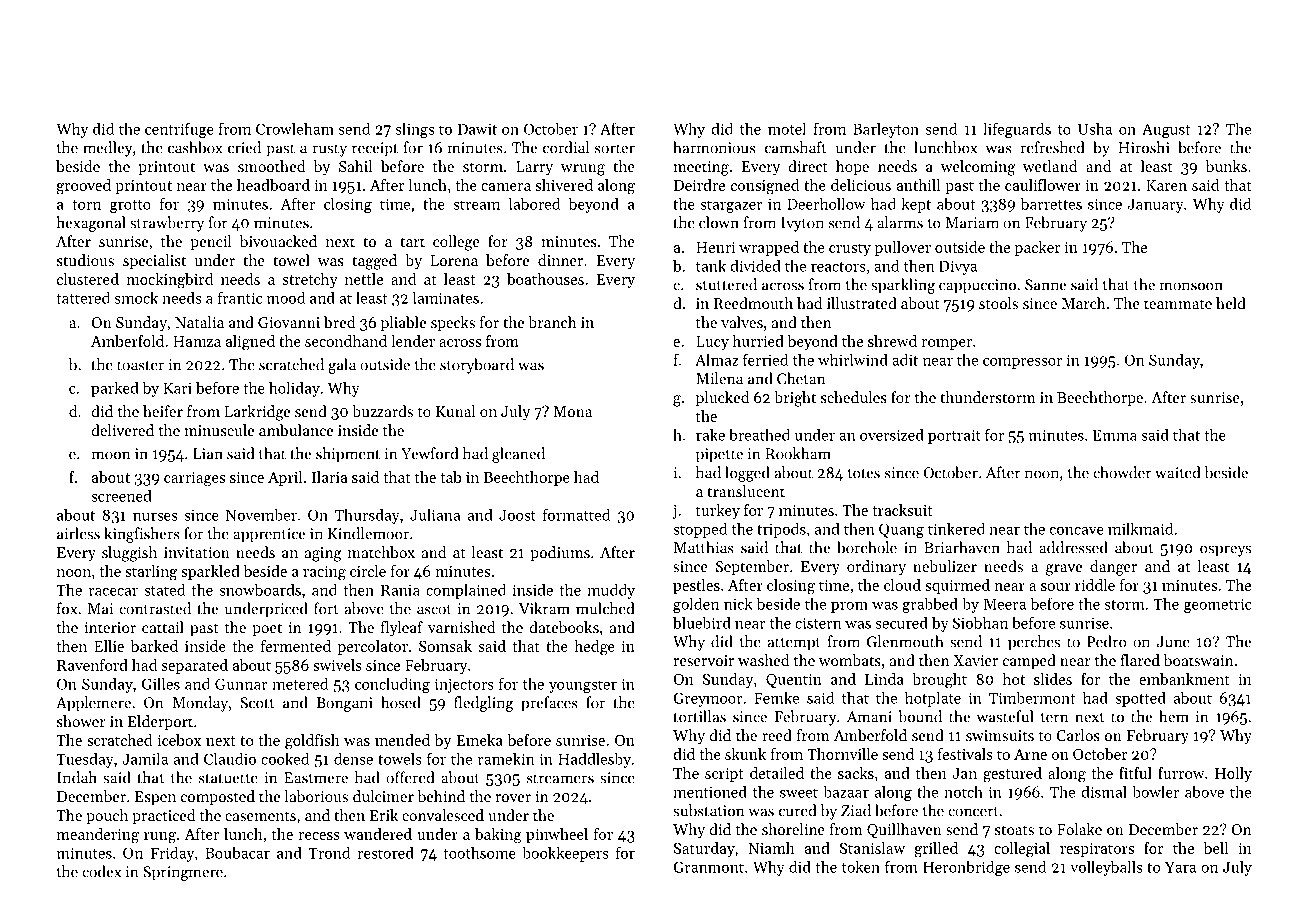  What do you see at coordinates (1084, 303) in the screenshot?
I see `March` at bounding box center [1084, 303].
